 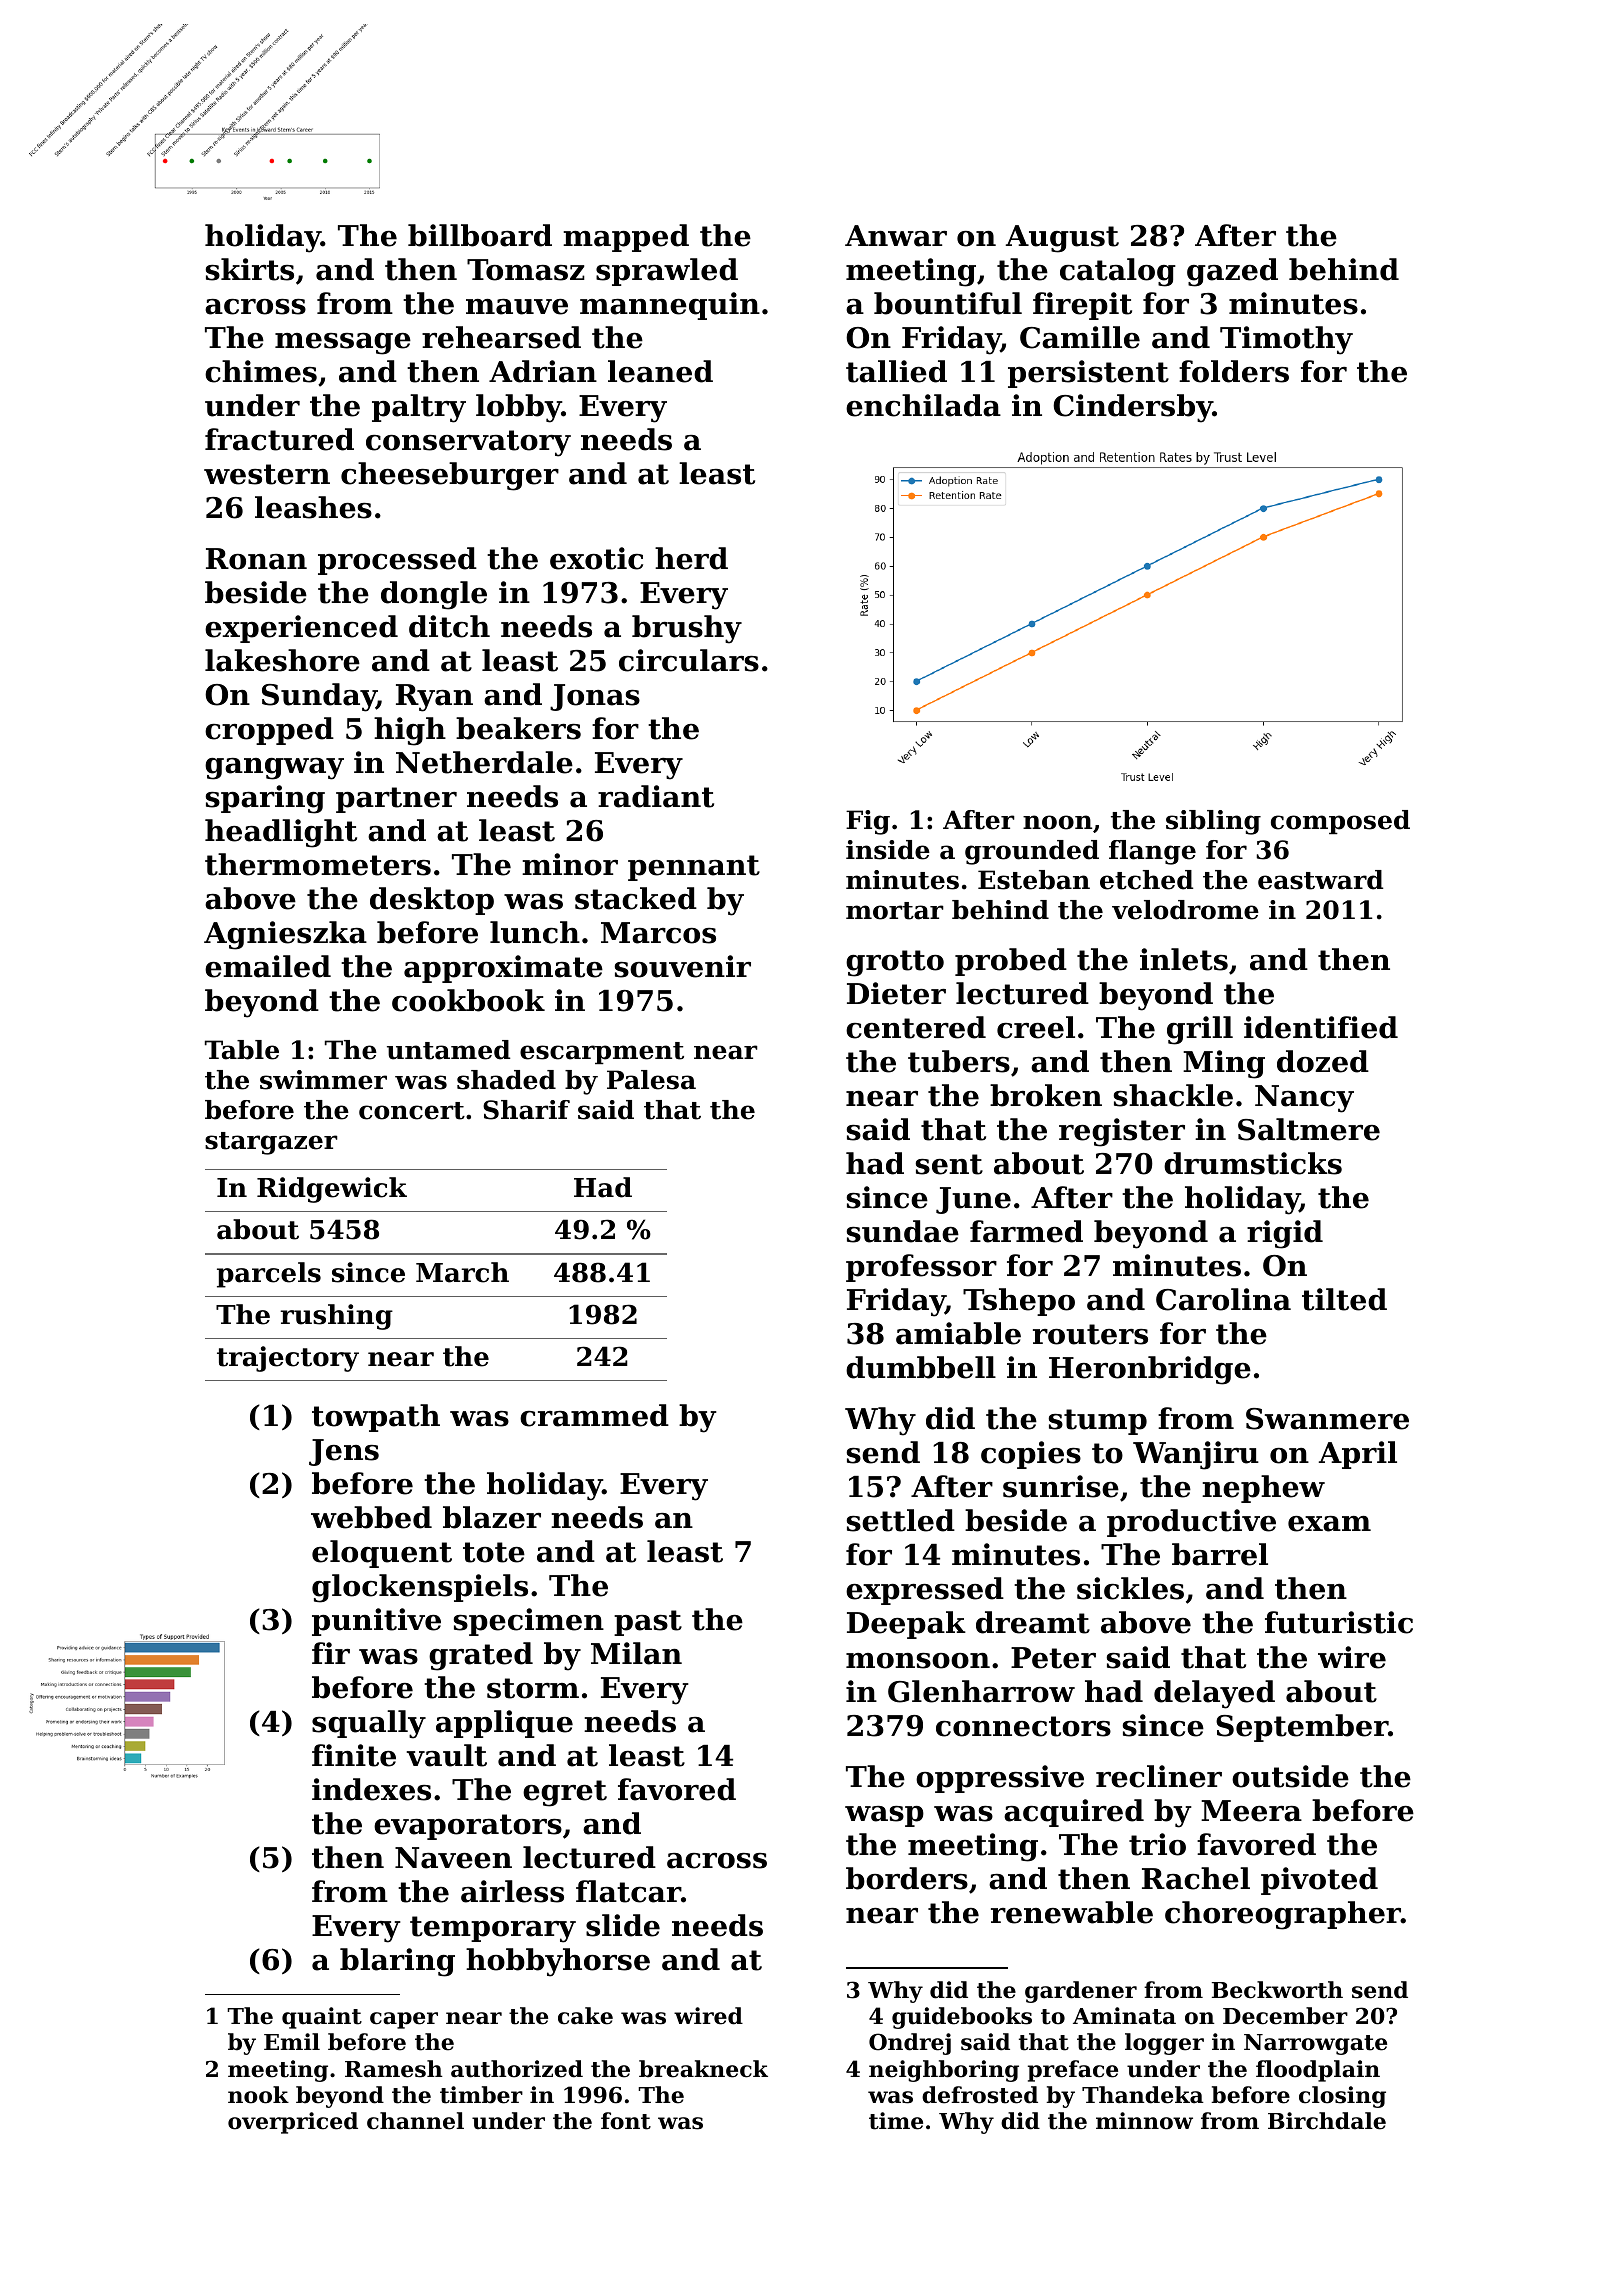 What do you see at coordinates (394, 2069) in the document?
I see `Ramesh` at bounding box center [394, 2069].
